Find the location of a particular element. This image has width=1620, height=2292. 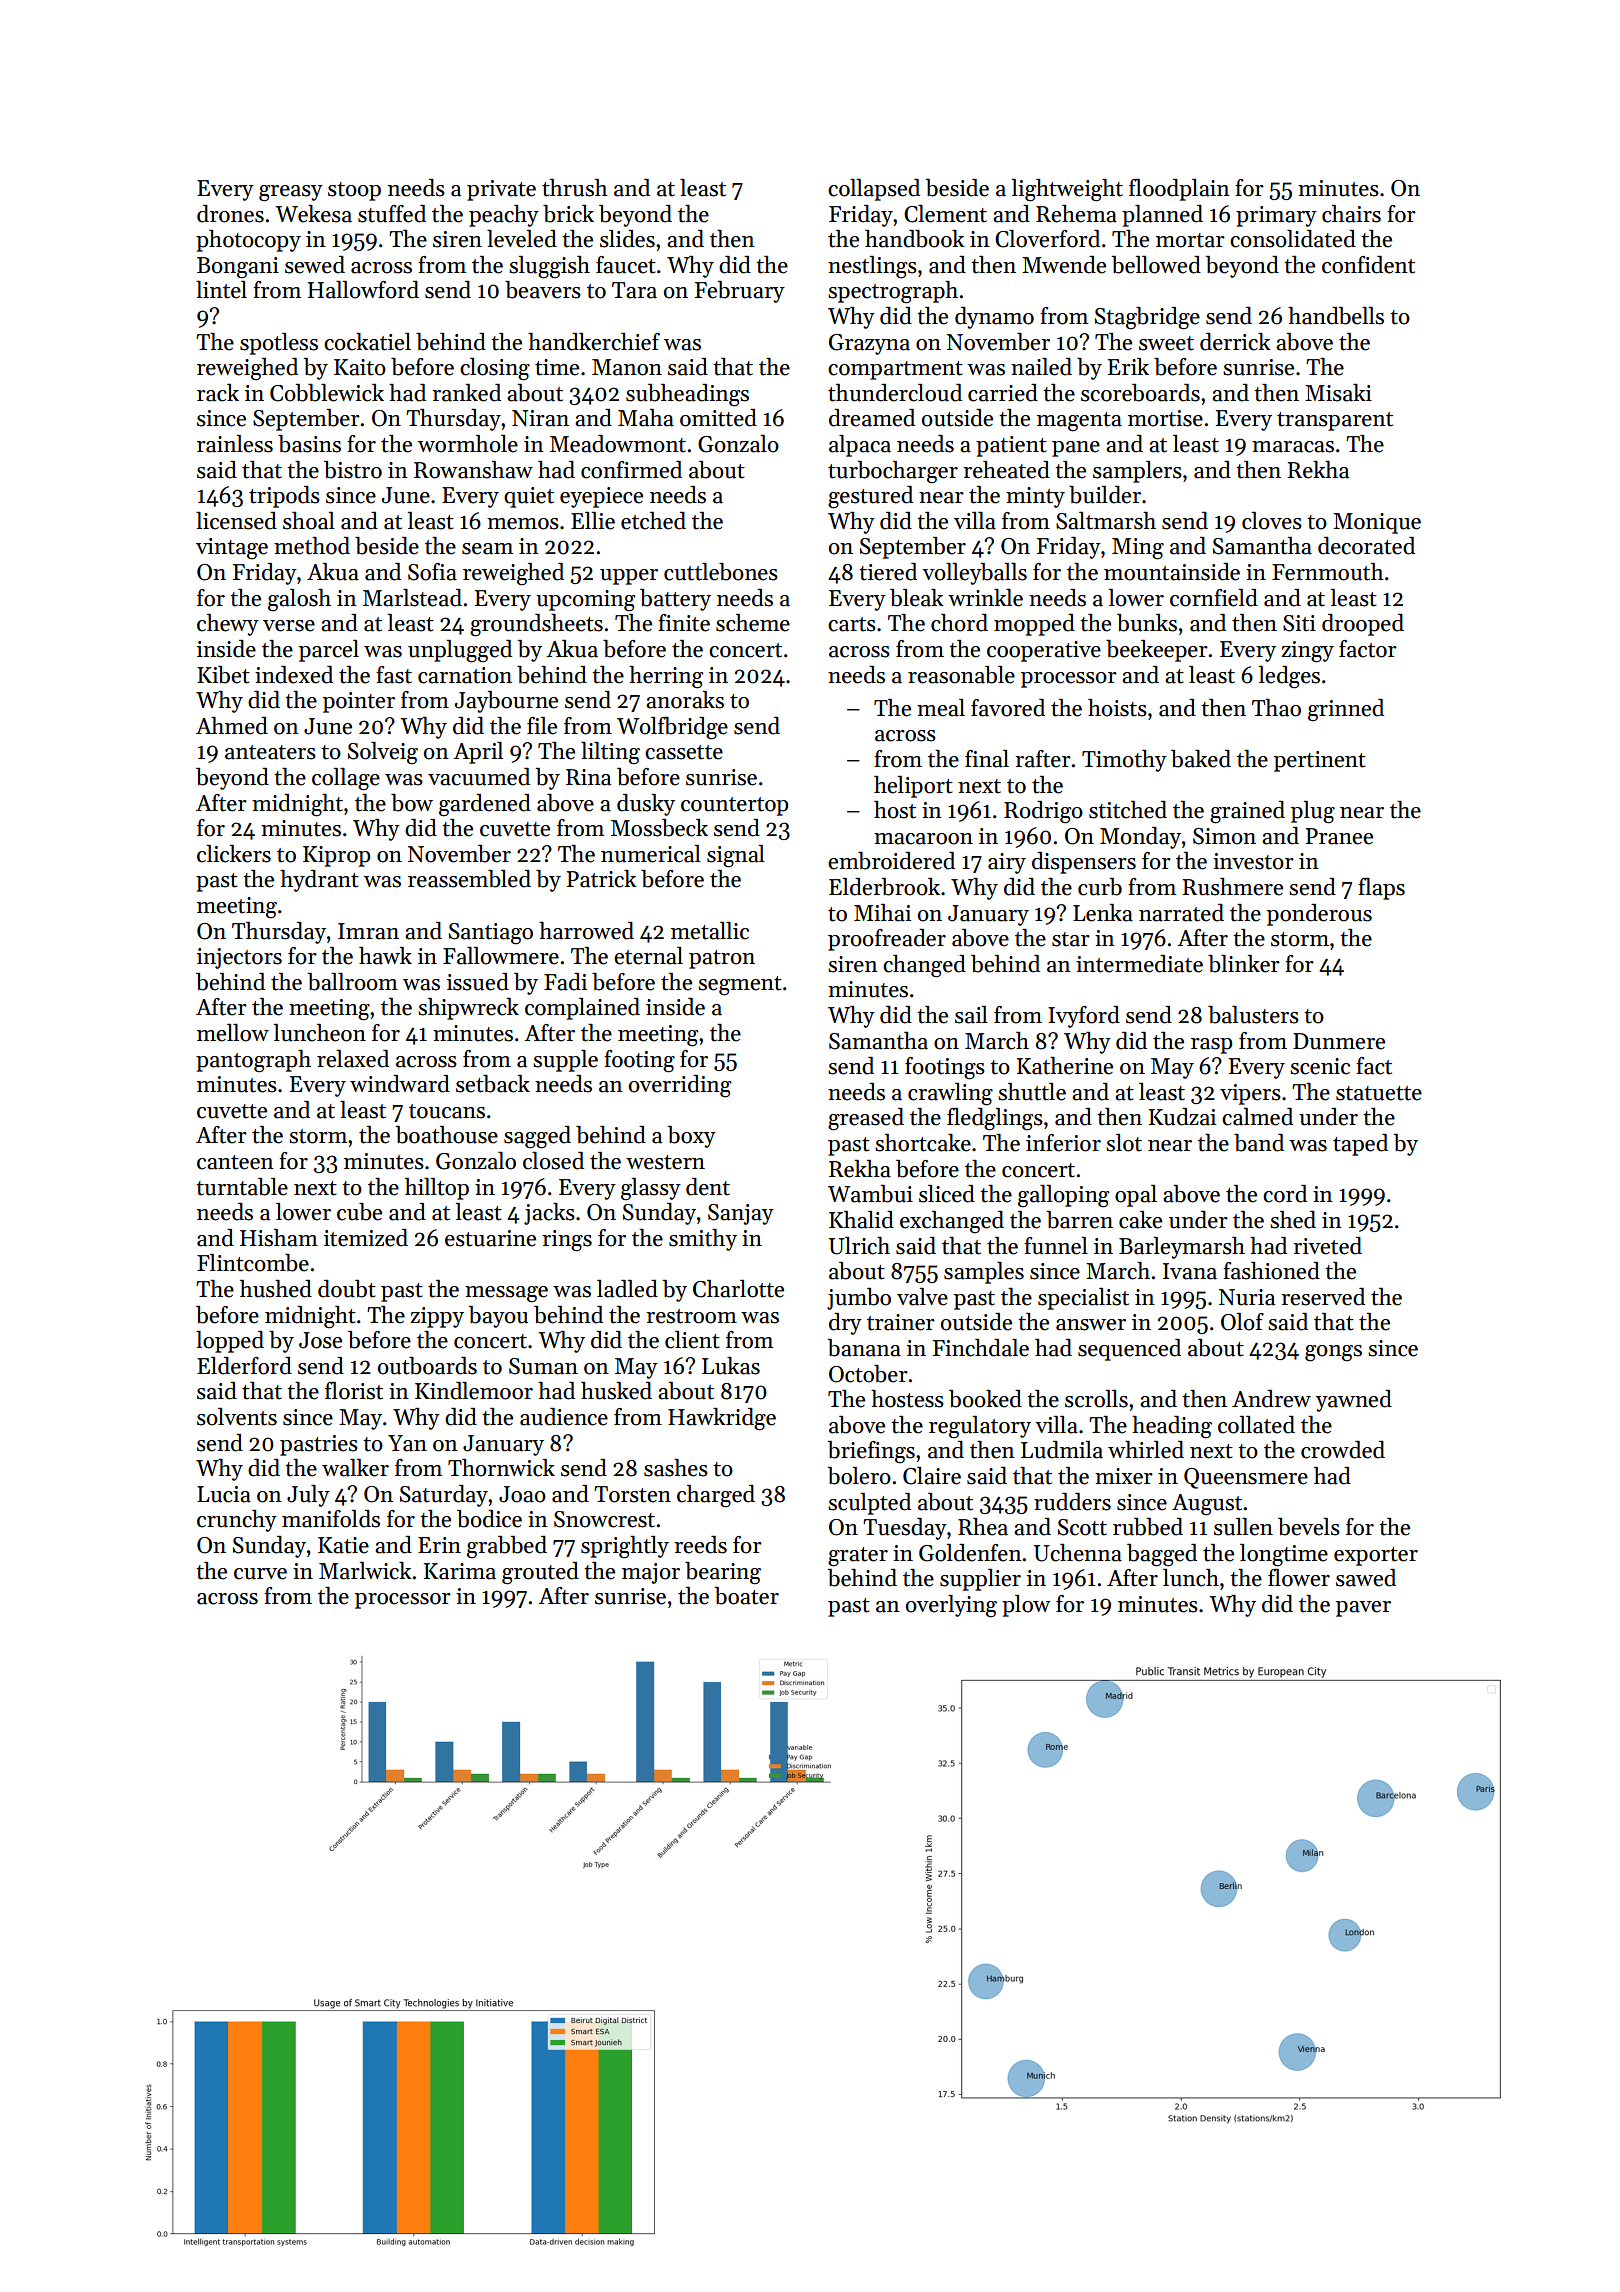

florist is located at coordinates (354, 1391).
